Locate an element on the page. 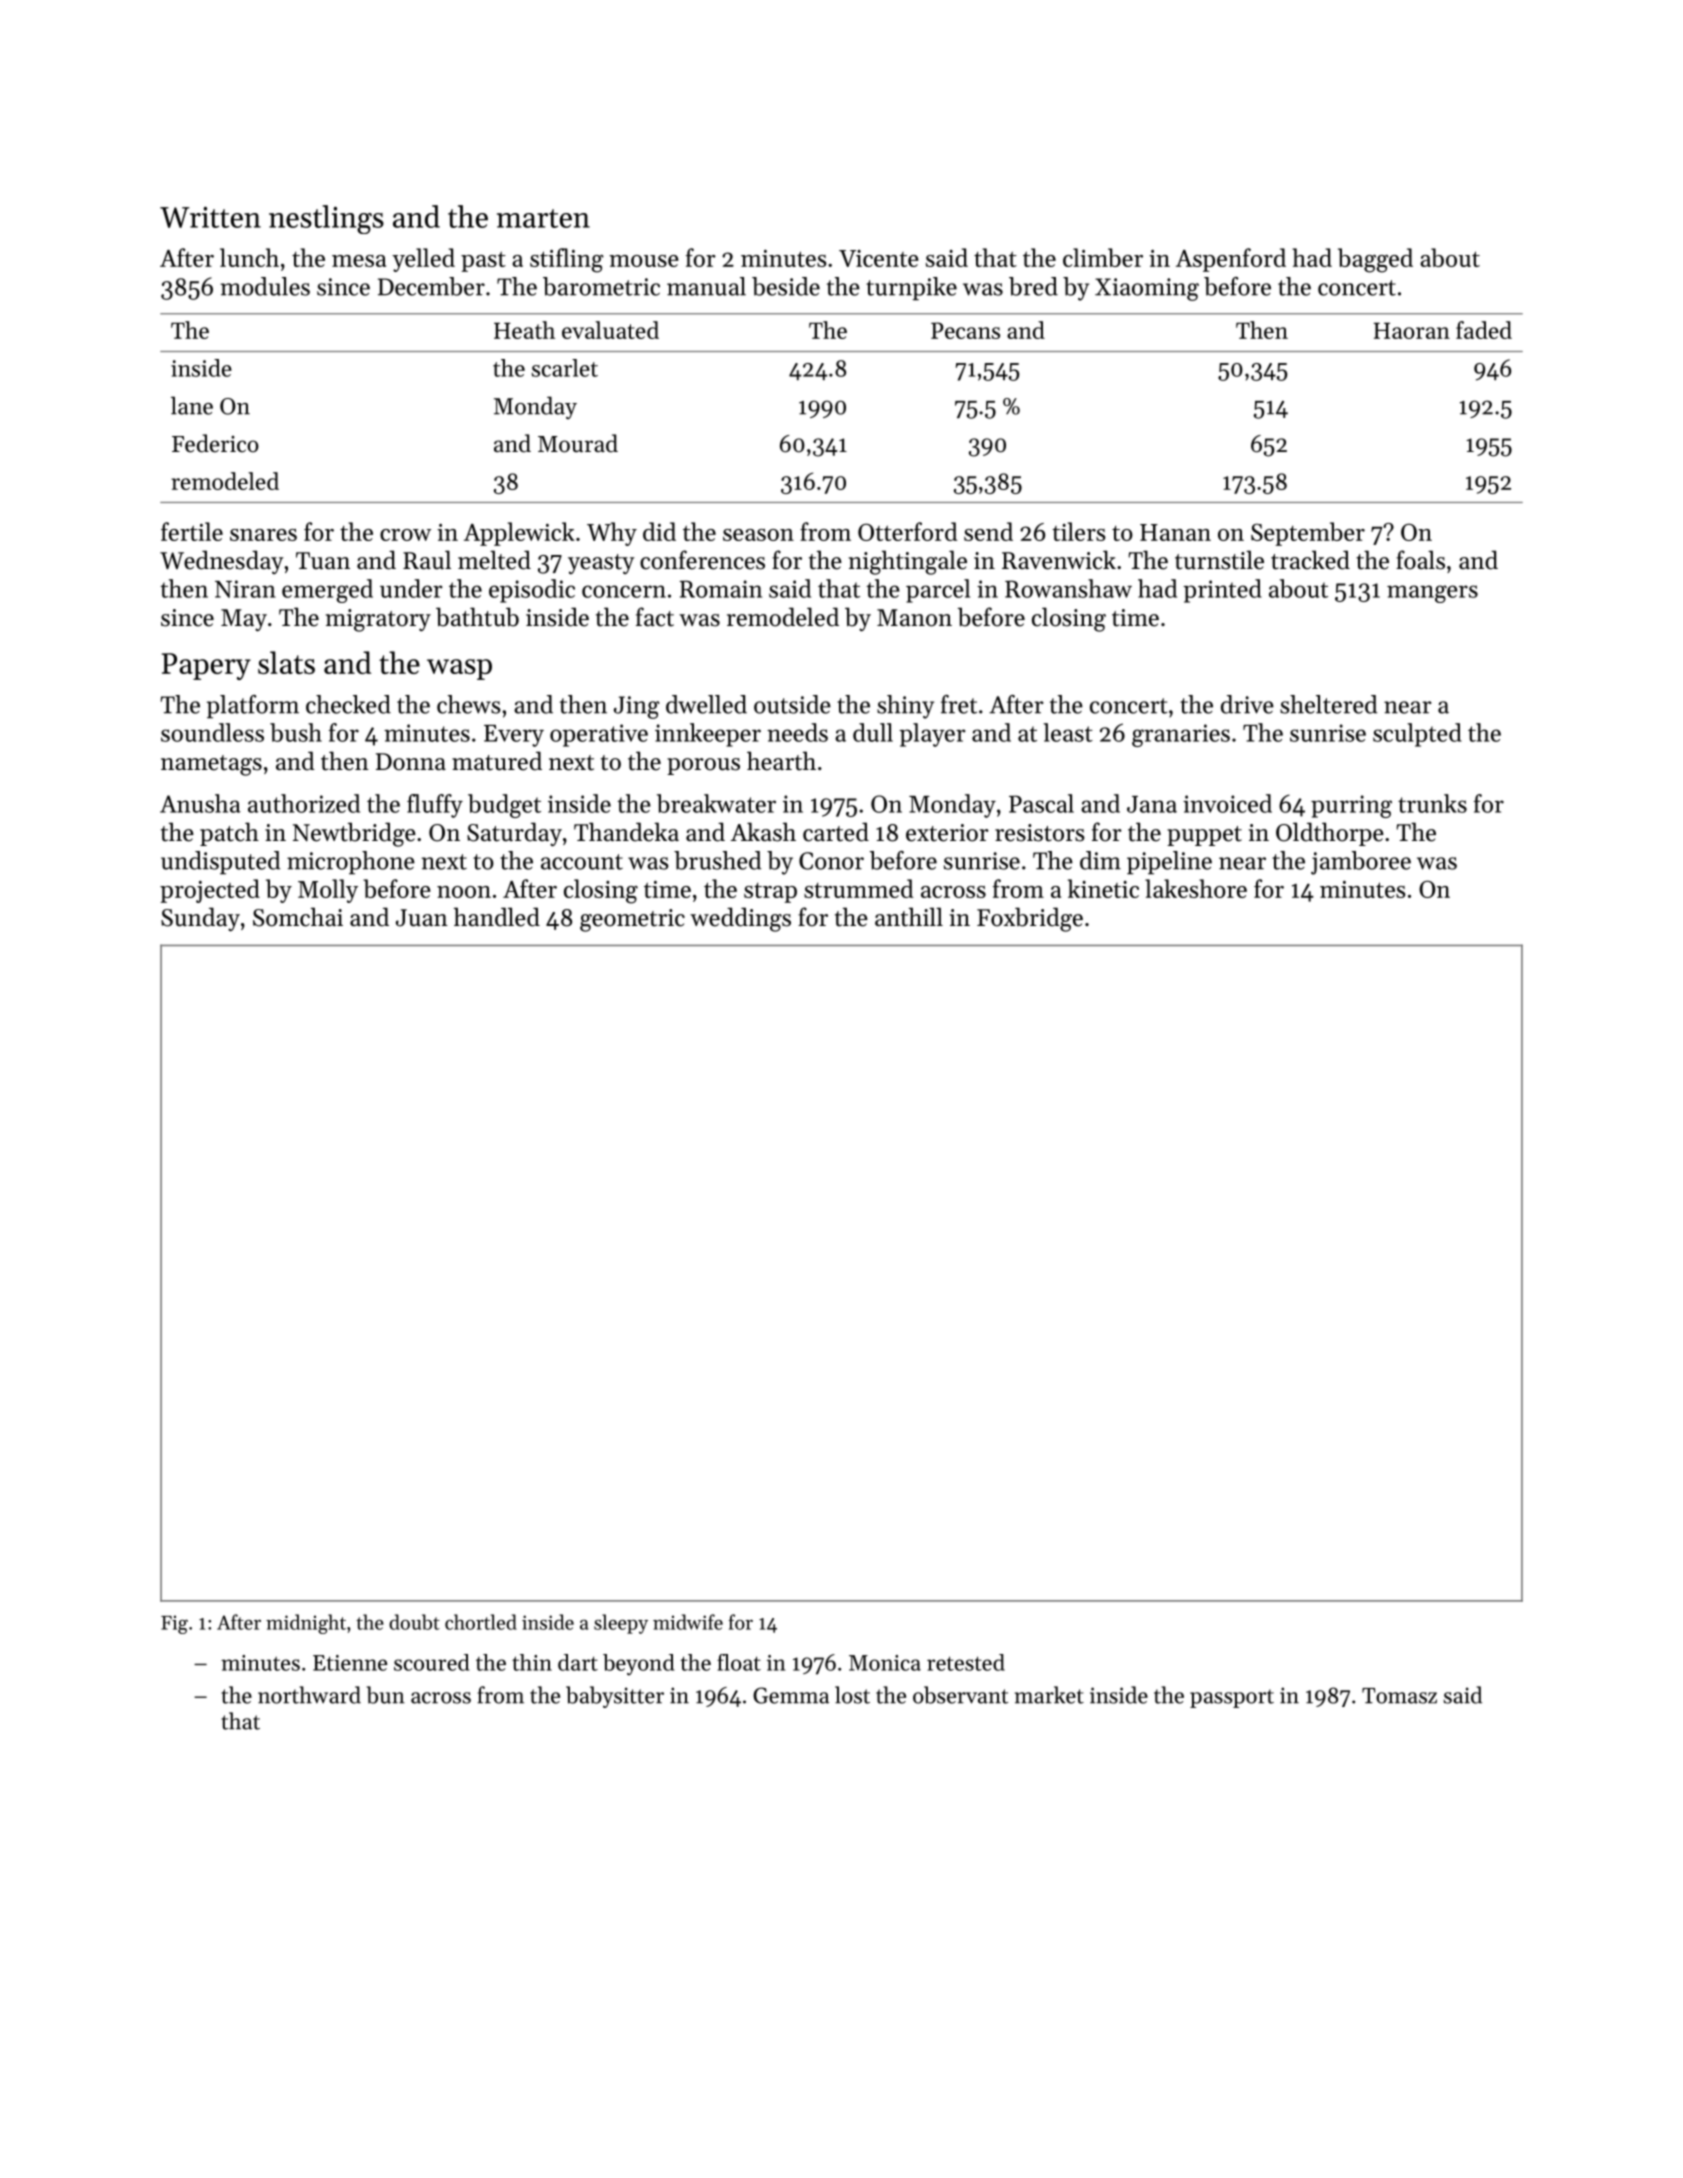  conferences is located at coordinates (702, 560).
